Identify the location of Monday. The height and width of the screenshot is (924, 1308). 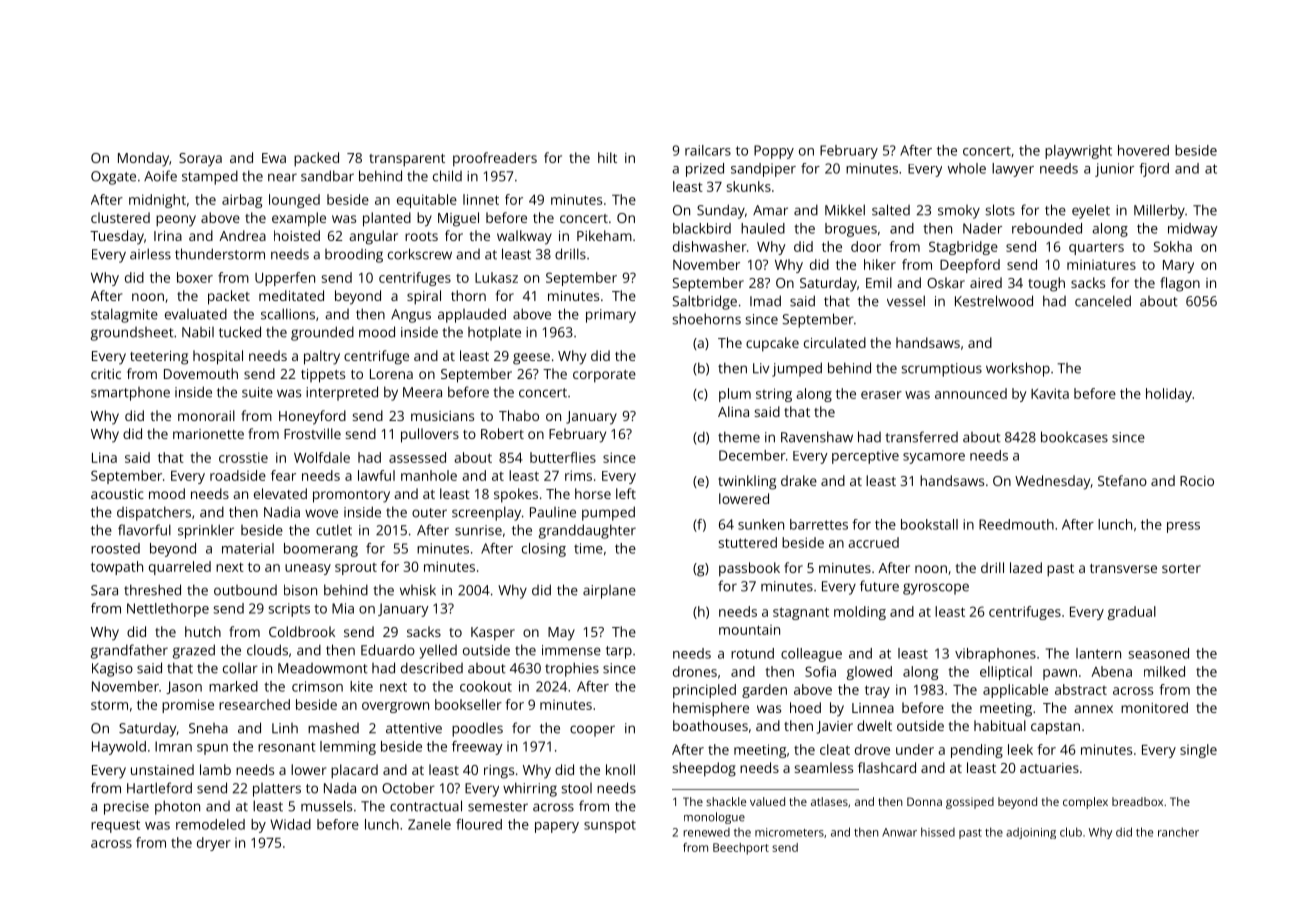
(143, 159).
